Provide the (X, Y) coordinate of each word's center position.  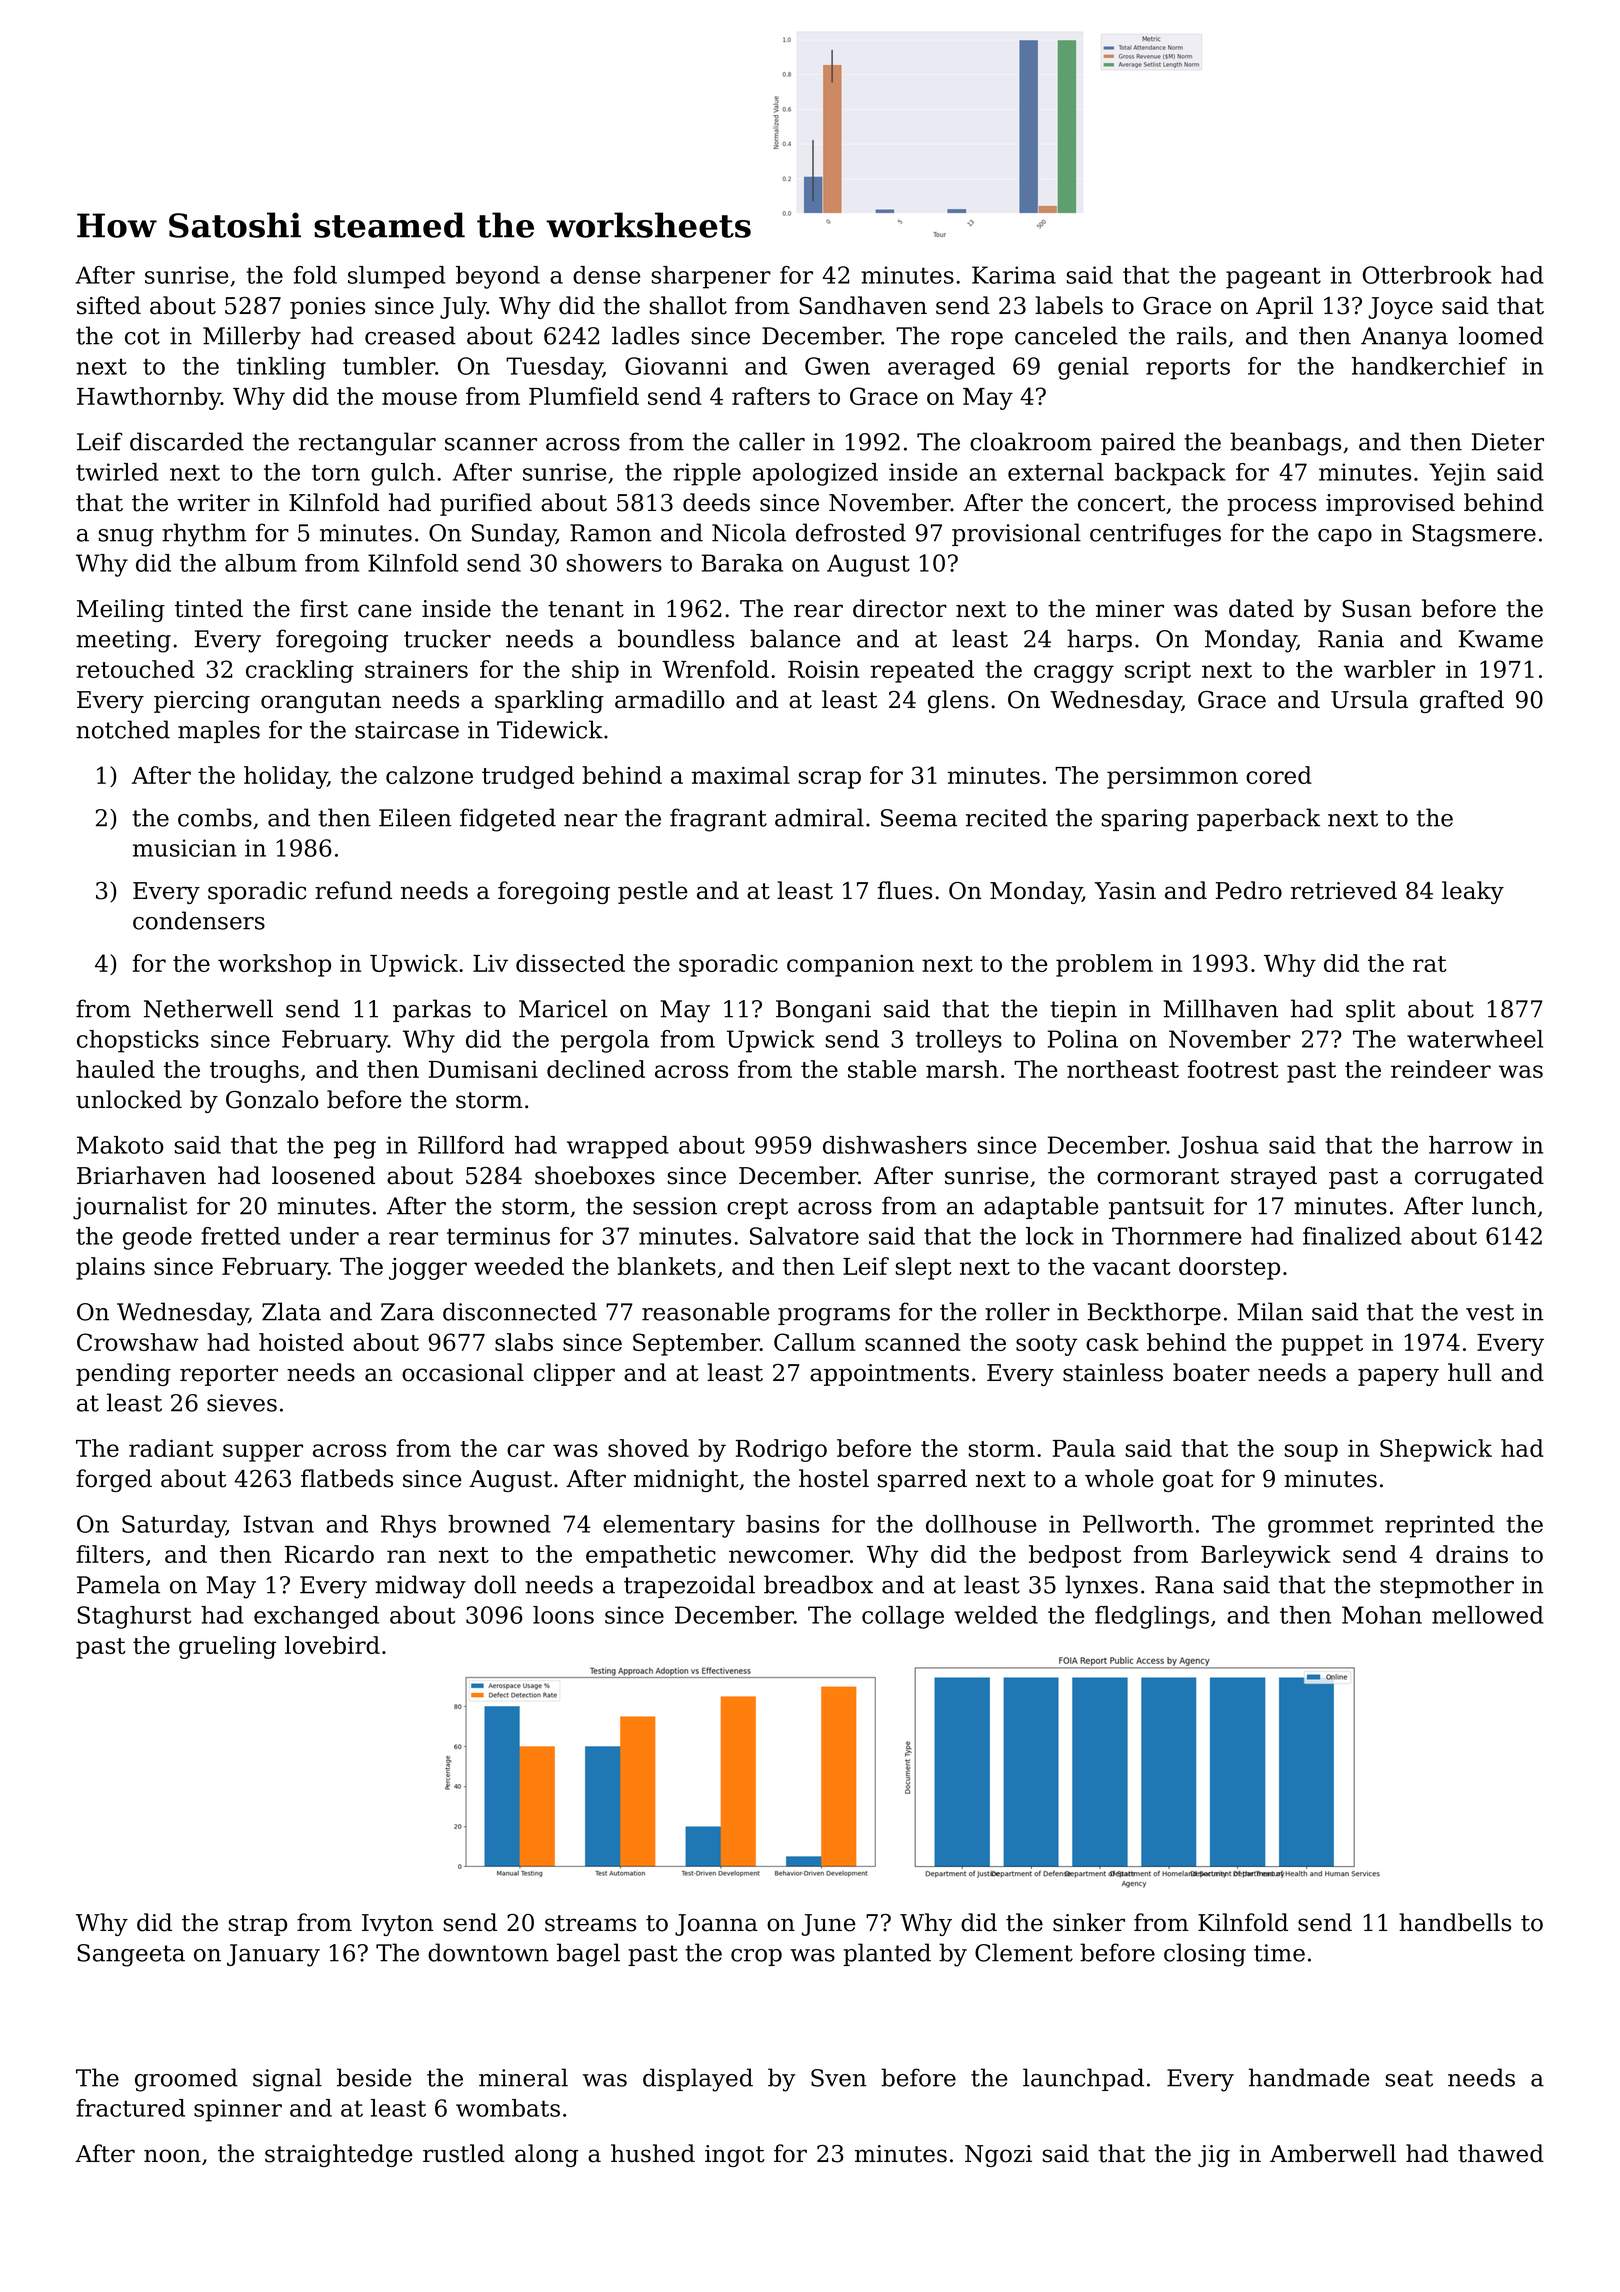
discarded (187, 441)
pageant (1273, 278)
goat (1188, 1481)
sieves (242, 1403)
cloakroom (1031, 441)
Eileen (415, 817)
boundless (676, 638)
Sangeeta (131, 1955)
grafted (1462, 701)
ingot (735, 2156)
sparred (922, 1480)
